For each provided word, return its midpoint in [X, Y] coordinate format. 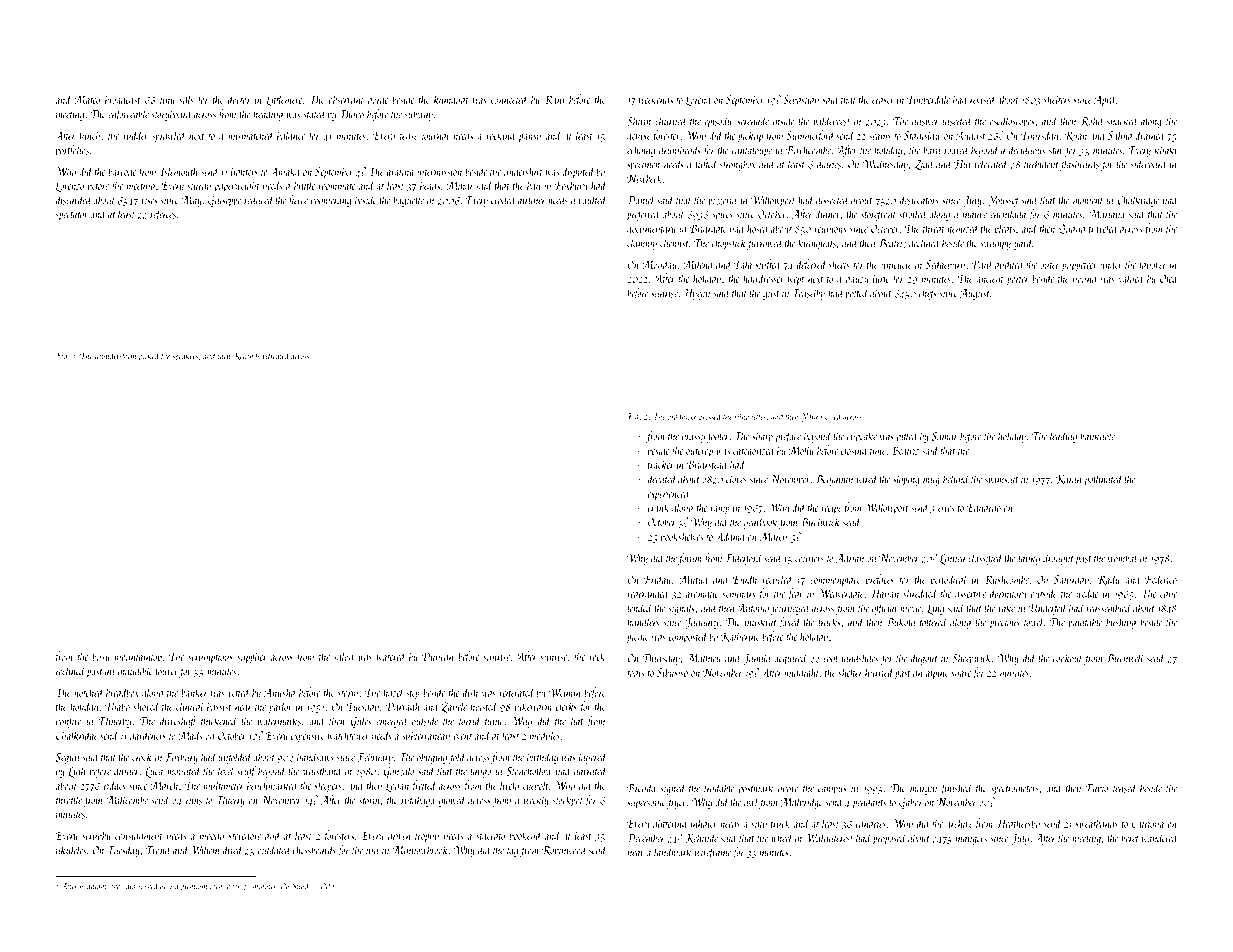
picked [149, 356]
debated [662, 479]
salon [343, 656]
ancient [990, 279]
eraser [883, 101]
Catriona [1148, 823]
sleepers [328, 786]
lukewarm [533, 706]
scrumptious [210, 658]
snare [961, 674]
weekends [656, 99]
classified [985, 559]
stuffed [768, 265]
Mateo [87, 99]
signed [673, 789]
